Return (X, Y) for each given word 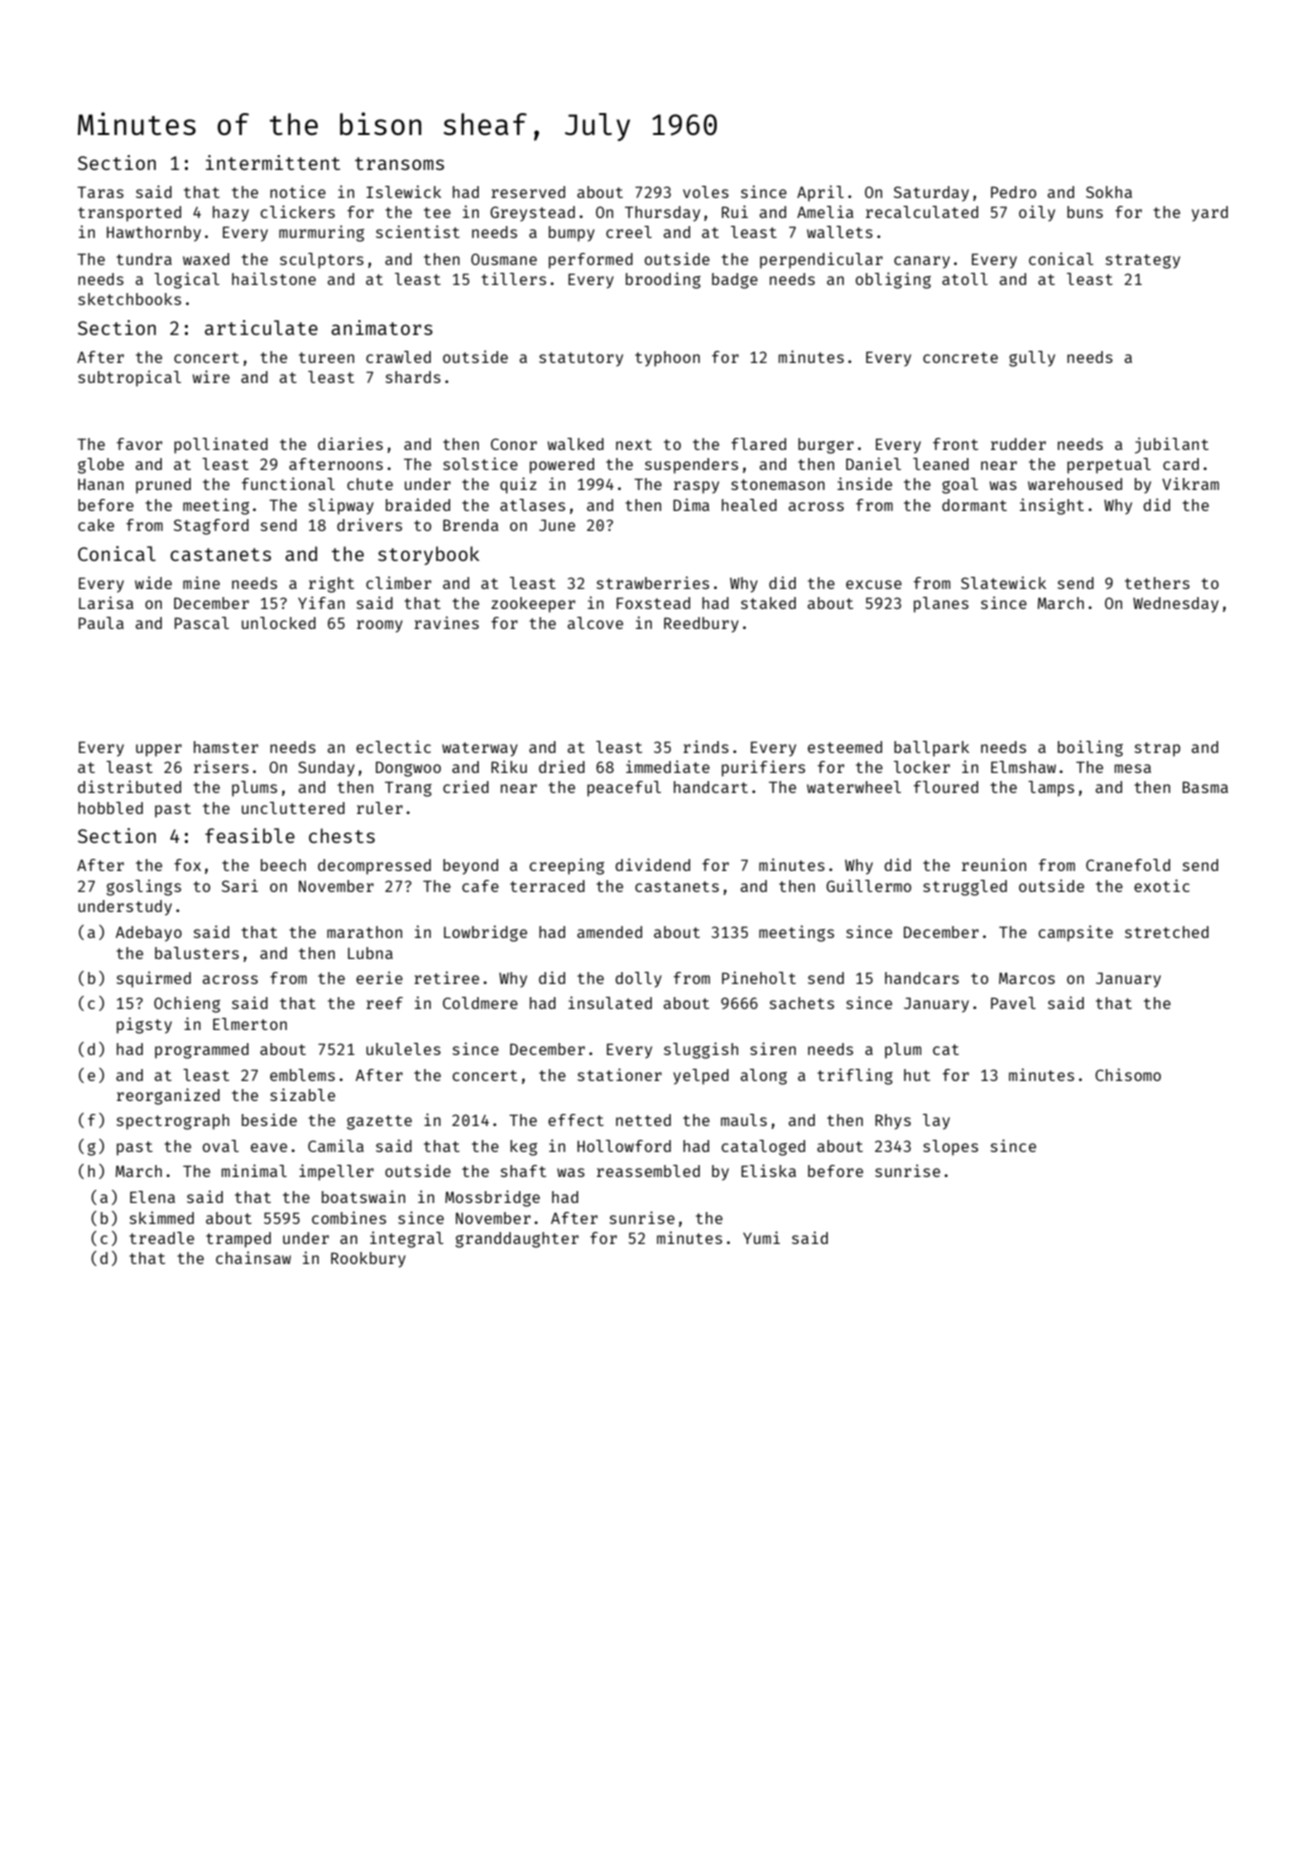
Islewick (403, 191)
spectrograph (173, 1122)
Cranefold (1128, 865)
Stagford (211, 527)
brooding (663, 280)
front (955, 444)
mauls (744, 1120)
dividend (652, 864)
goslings (143, 887)
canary (922, 262)
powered (562, 466)
